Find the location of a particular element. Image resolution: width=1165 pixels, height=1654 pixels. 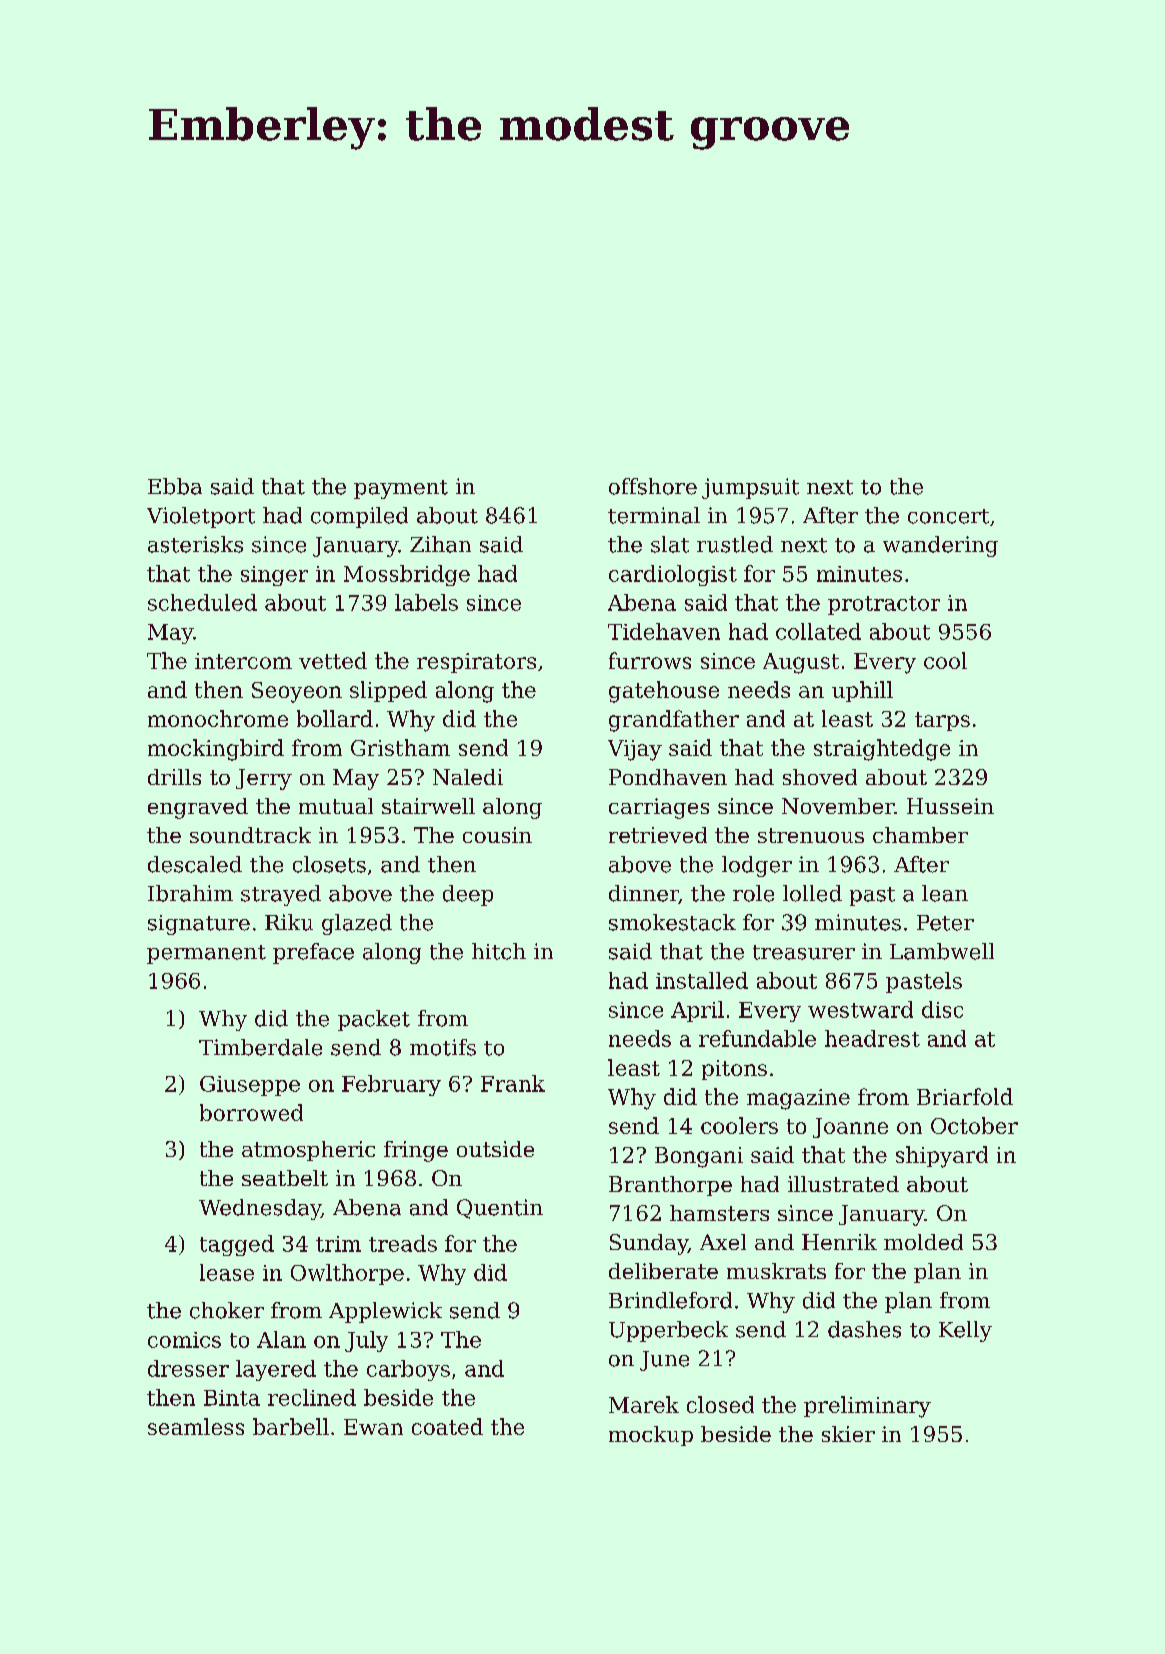

Ebba is located at coordinates (175, 486).
